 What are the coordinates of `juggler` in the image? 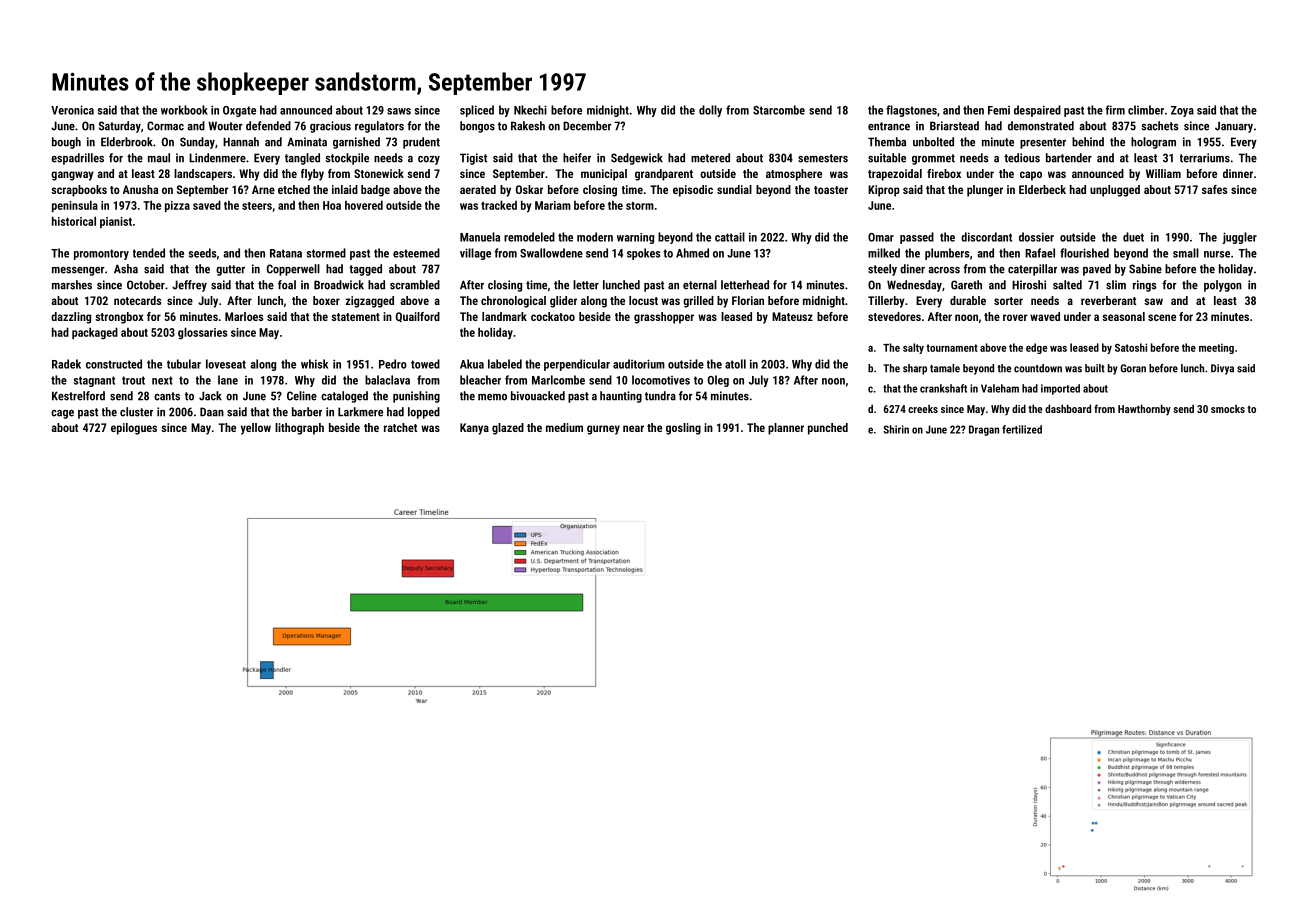 It's located at (1239, 238).
